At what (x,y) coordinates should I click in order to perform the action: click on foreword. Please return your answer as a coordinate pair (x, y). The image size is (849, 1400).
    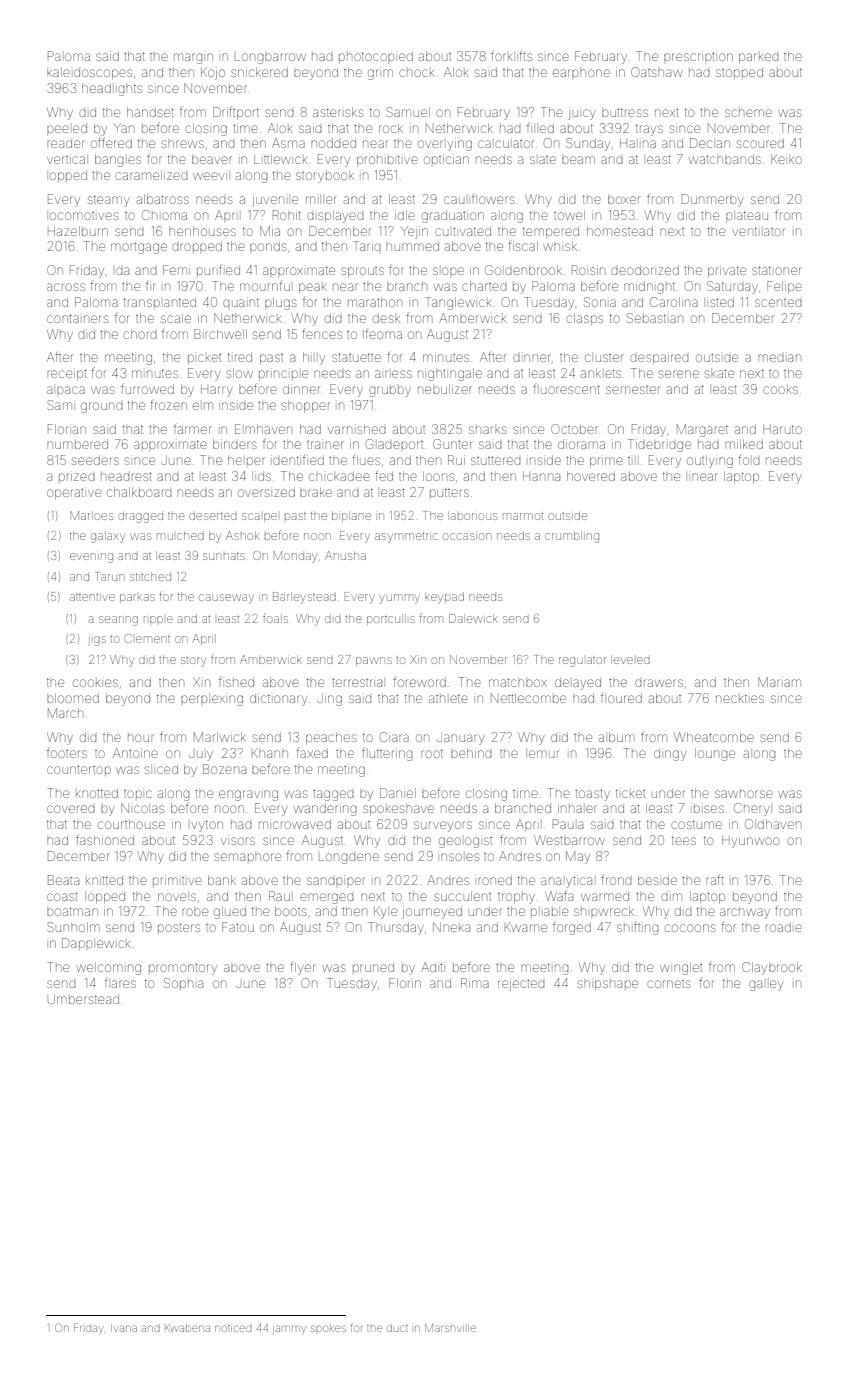
    Looking at the image, I should click on (419, 682).
